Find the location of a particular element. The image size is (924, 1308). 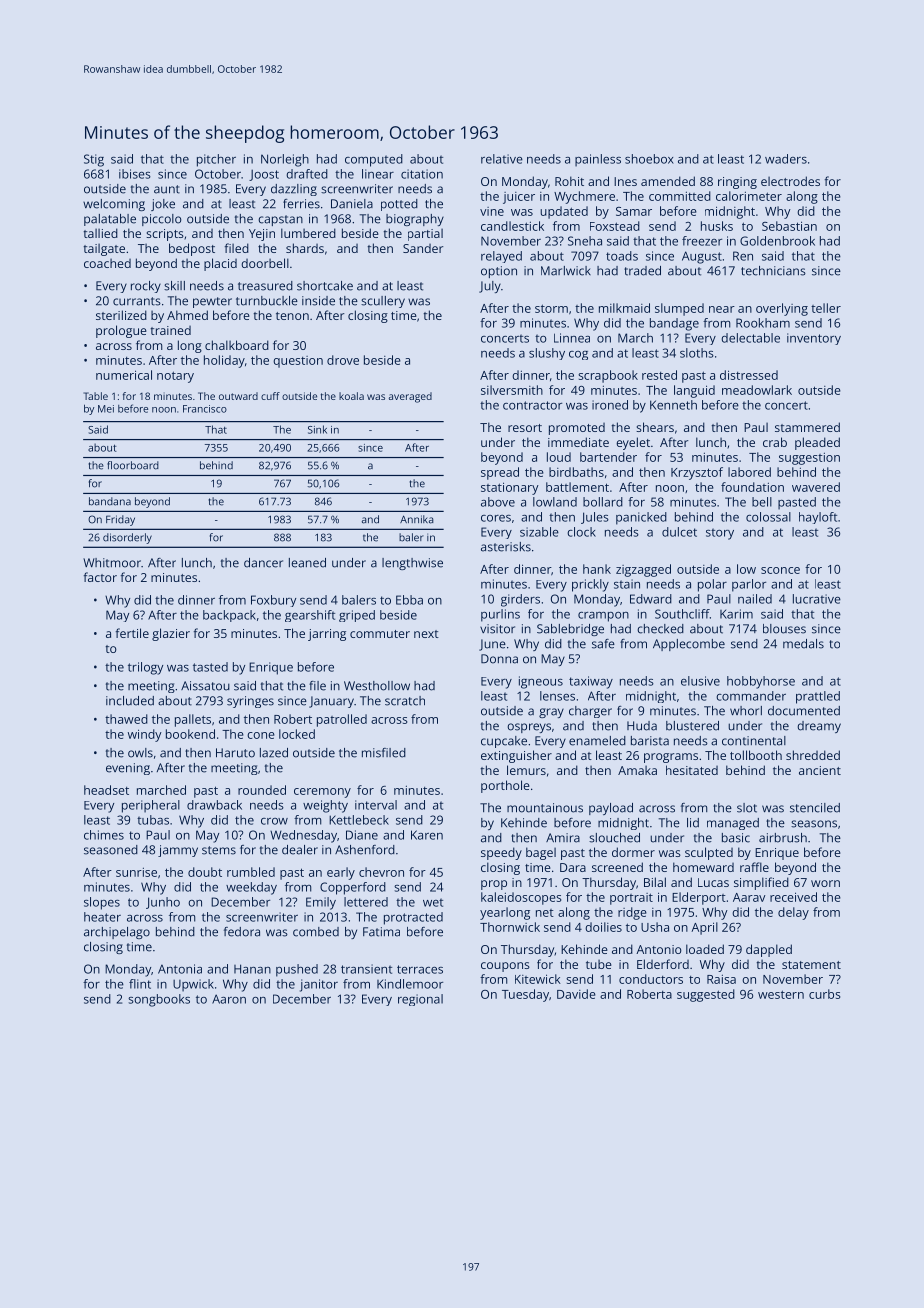

cupcake is located at coordinates (504, 742).
